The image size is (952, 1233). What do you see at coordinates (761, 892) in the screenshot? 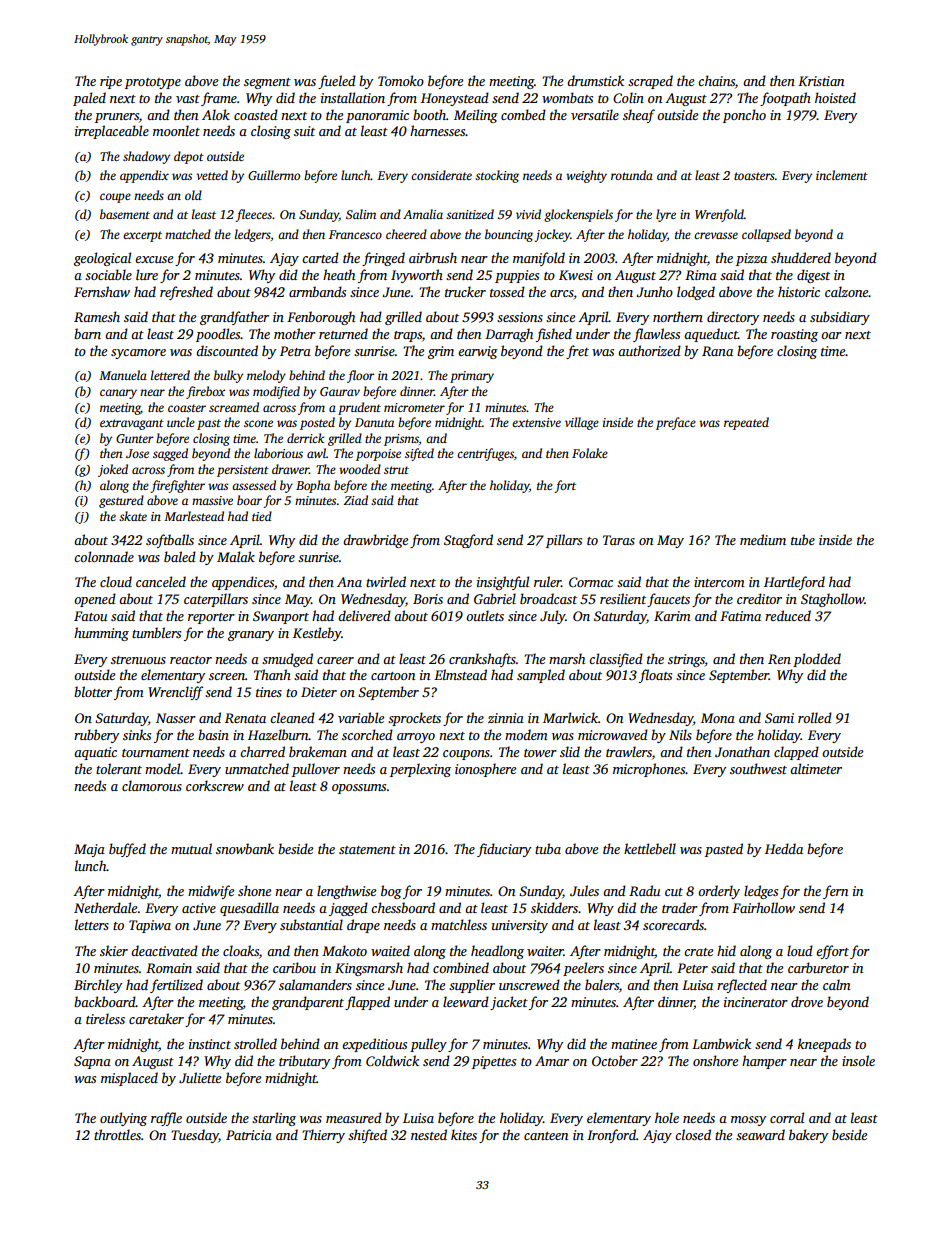
I see `ledges` at bounding box center [761, 892].
